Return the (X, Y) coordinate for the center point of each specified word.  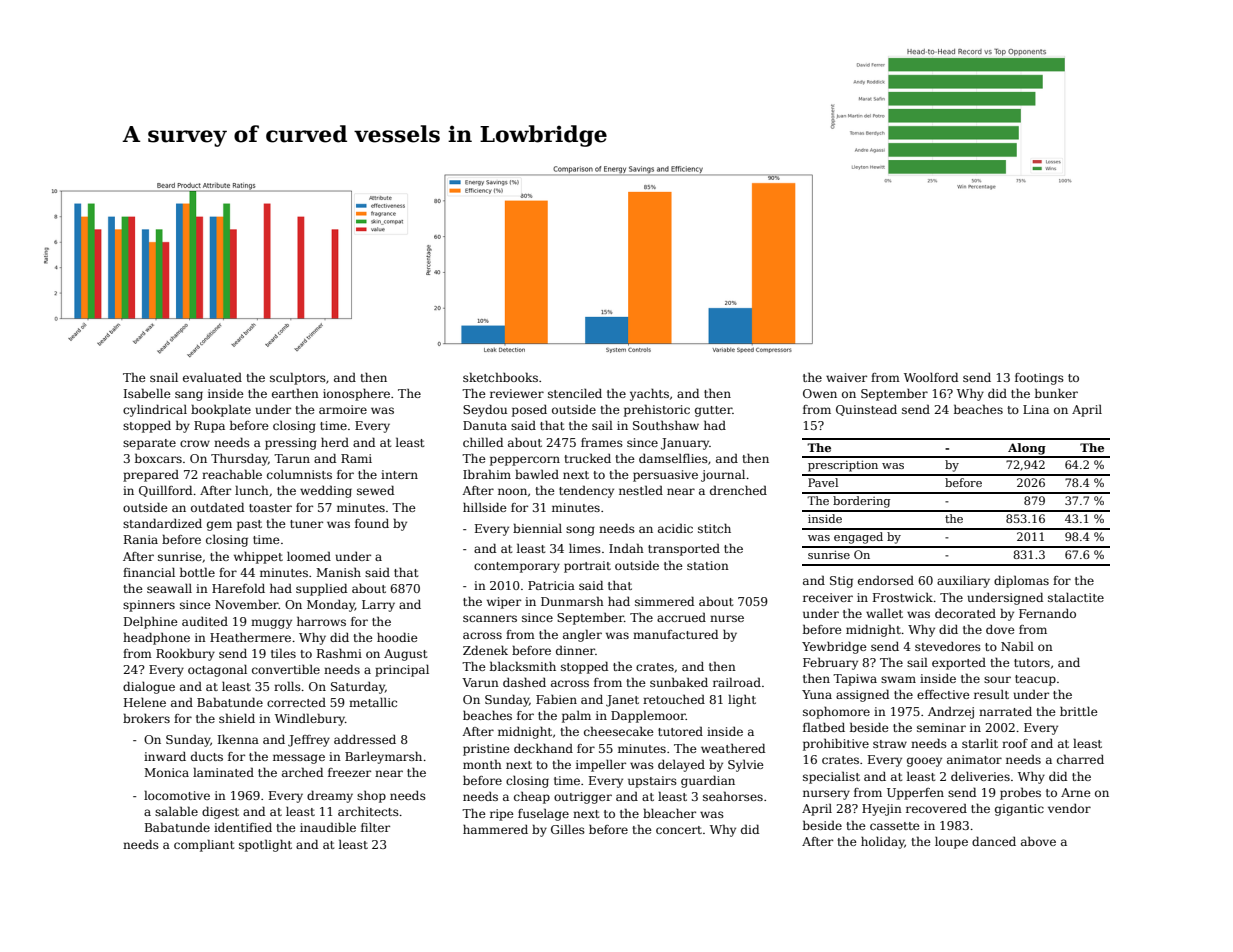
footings (1039, 379)
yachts (649, 394)
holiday (883, 842)
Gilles (568, 829)
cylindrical (155, 410)
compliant (204, 845)
